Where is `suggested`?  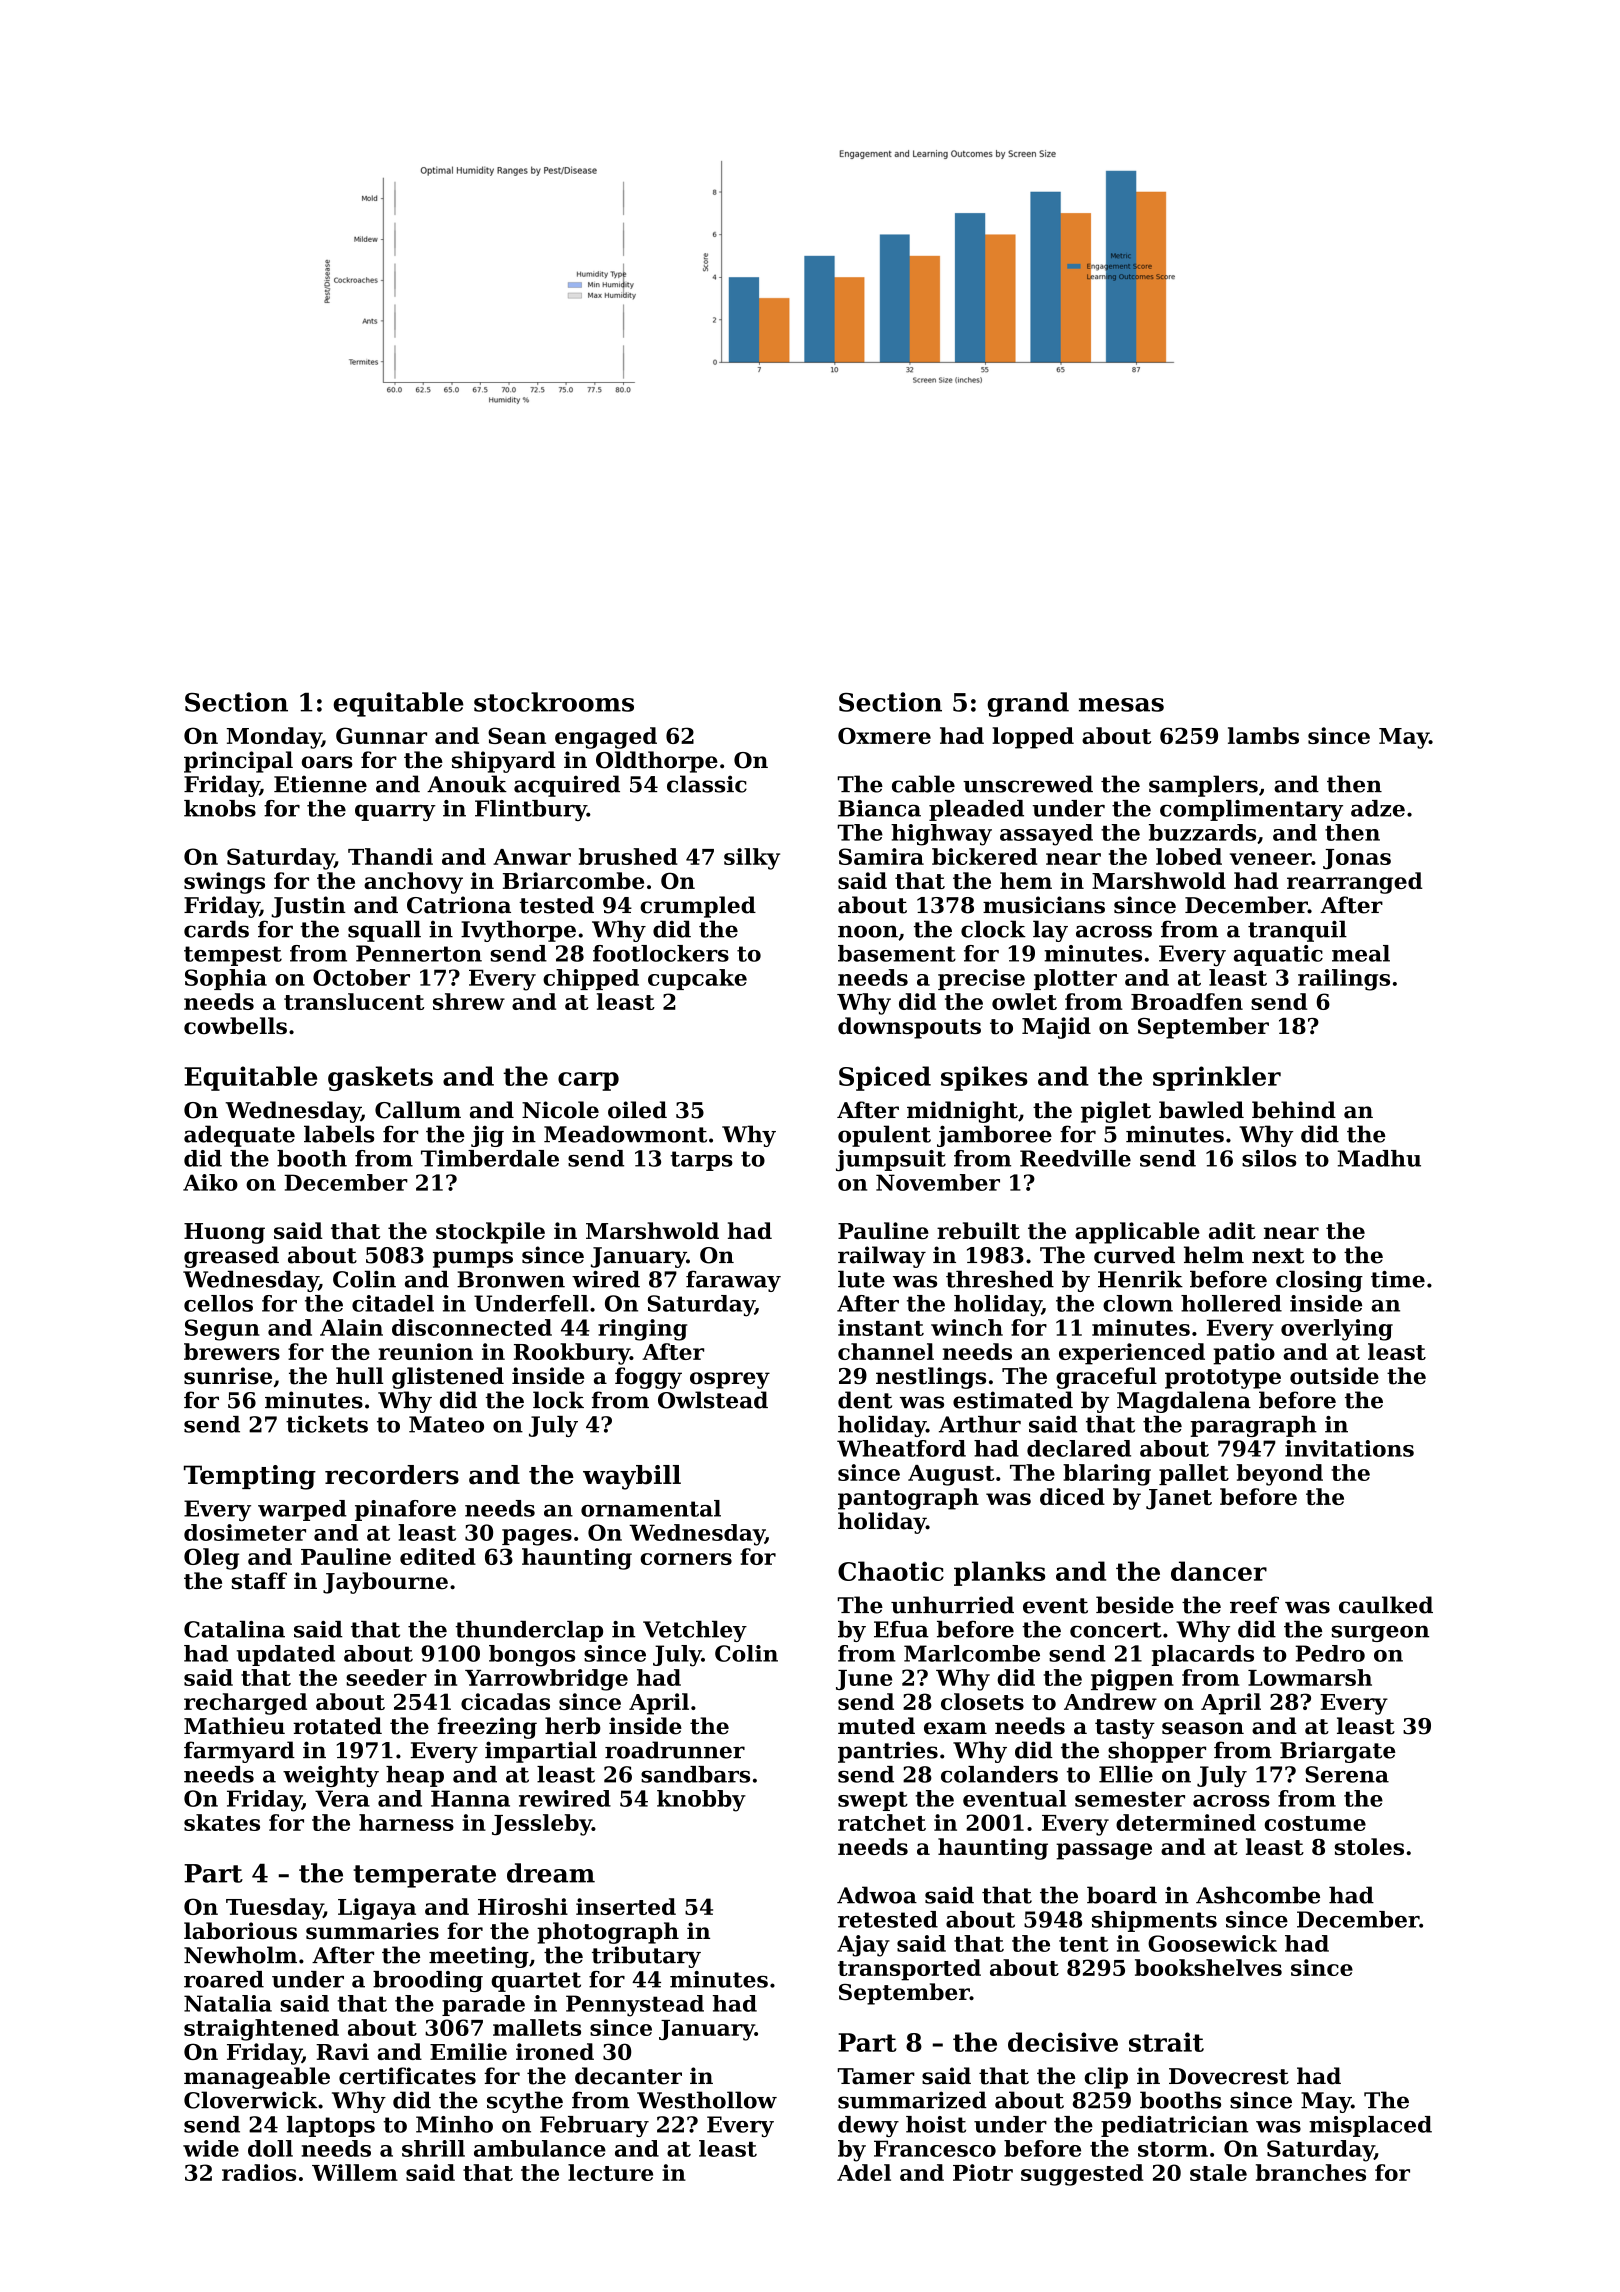
suggested is located at coordinates (1082, 2175).
